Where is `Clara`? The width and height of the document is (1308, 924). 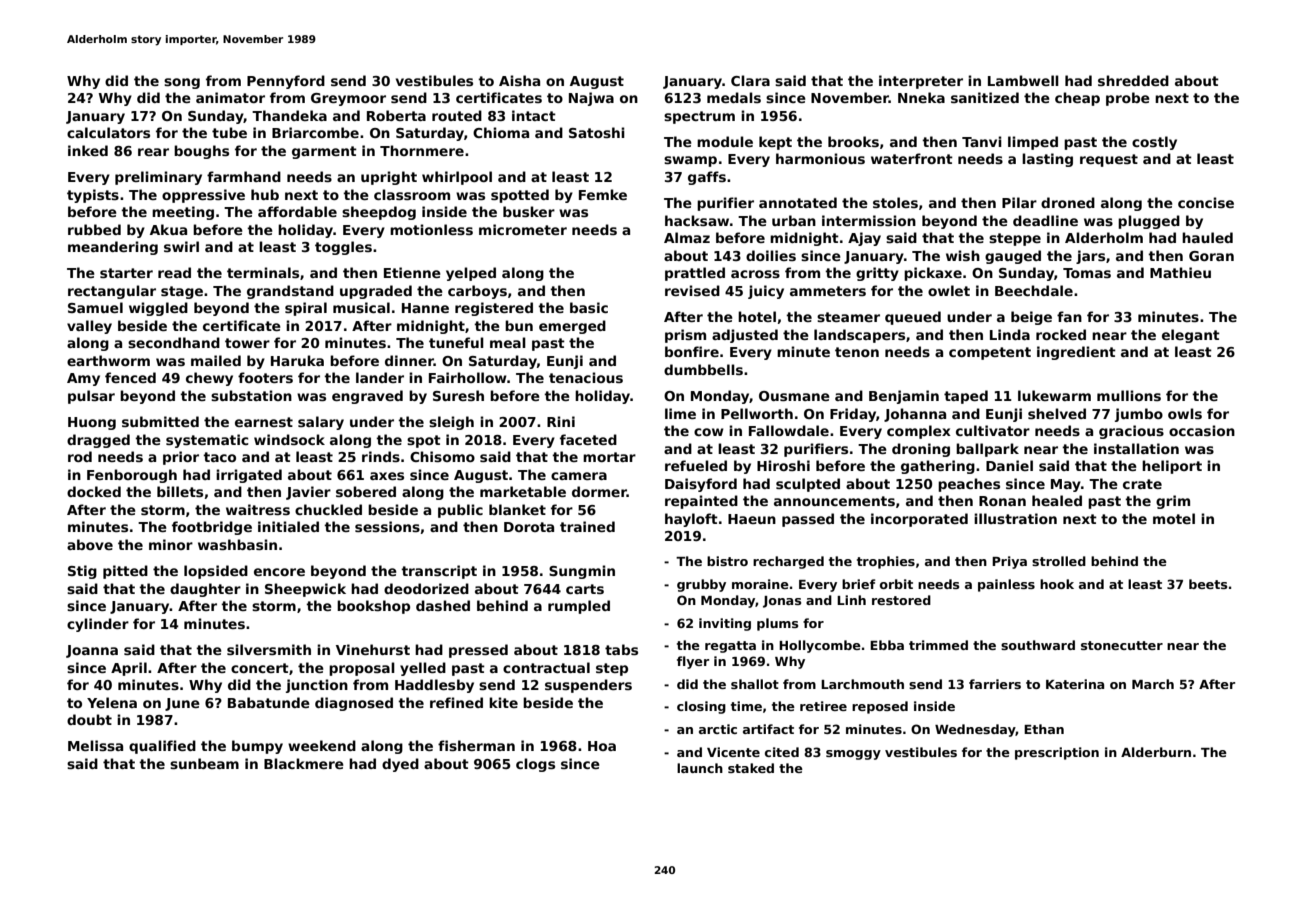 Clara is located at coordinates (750, 80).
